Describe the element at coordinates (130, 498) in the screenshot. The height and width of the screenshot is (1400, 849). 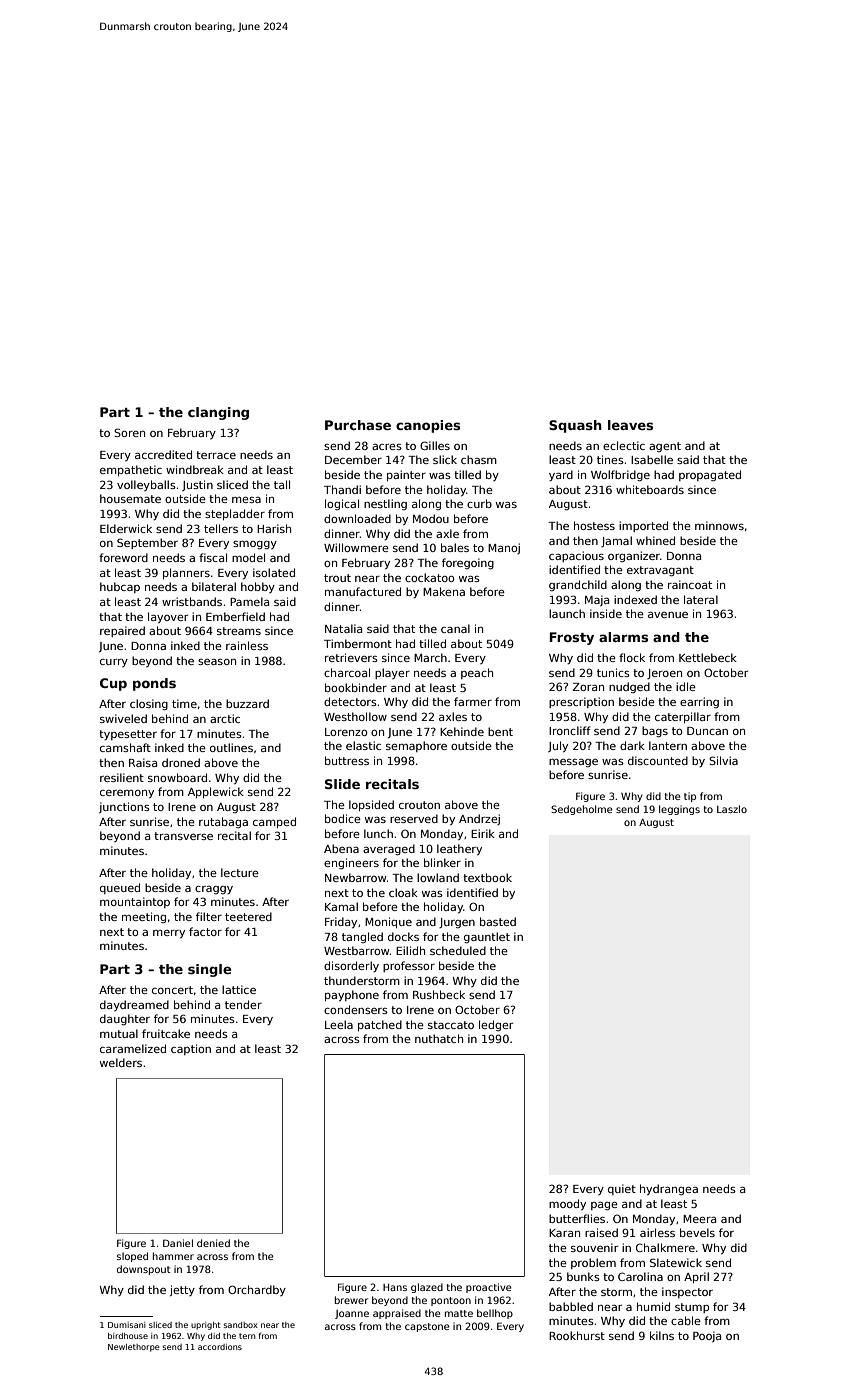
I see `housemate` at that location.
